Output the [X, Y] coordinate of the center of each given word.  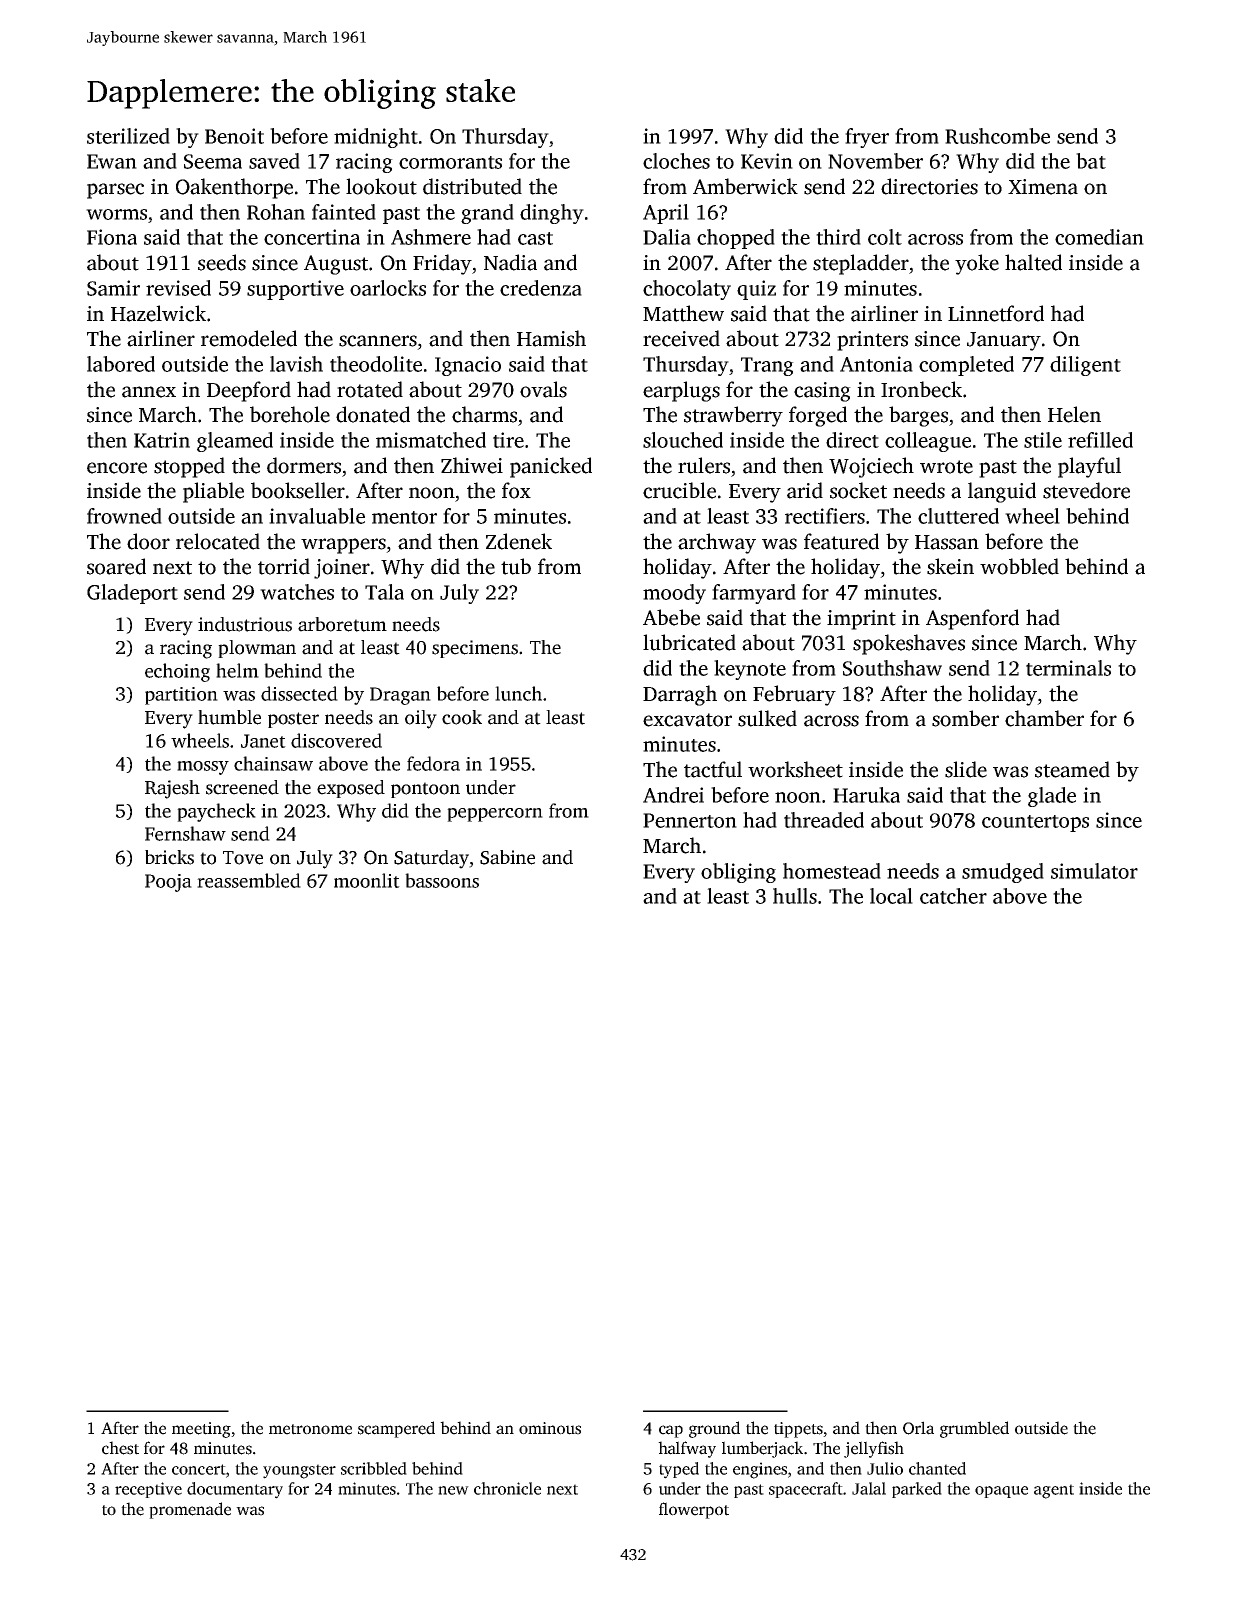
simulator [1094, 871]
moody [674, 594]
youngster [299, 1471]
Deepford [249, 391]
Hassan [947, 542]
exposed [351, 789]
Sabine [507, 857]
